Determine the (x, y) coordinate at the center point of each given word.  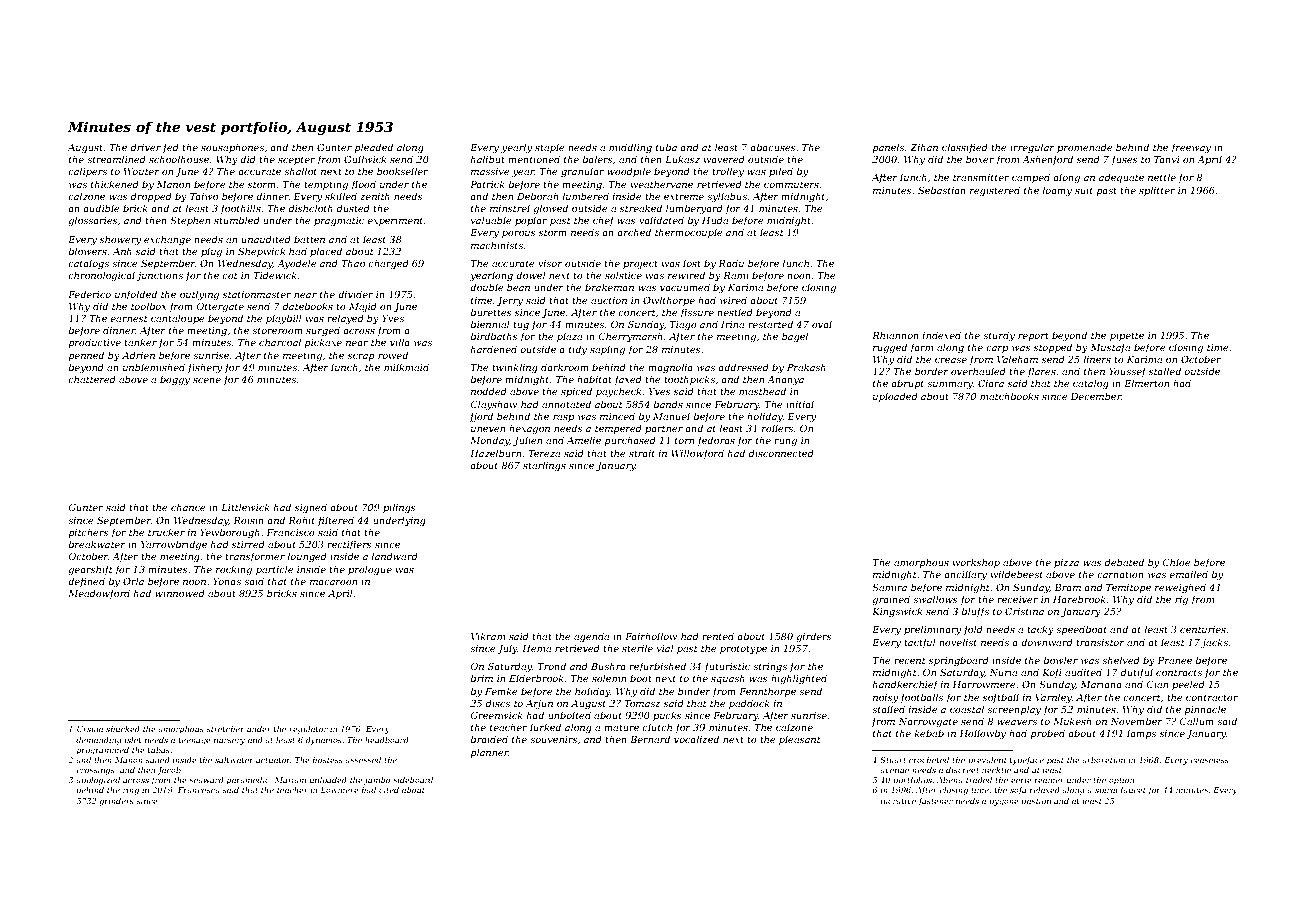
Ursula (90, 729)
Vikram (488, 636)
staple (550, 148)
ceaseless (1209, 760)
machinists (497, 245)
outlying (199, 295)
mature (621, 727)
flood (363, 185)
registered (995, 191)
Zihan (924, 147)
